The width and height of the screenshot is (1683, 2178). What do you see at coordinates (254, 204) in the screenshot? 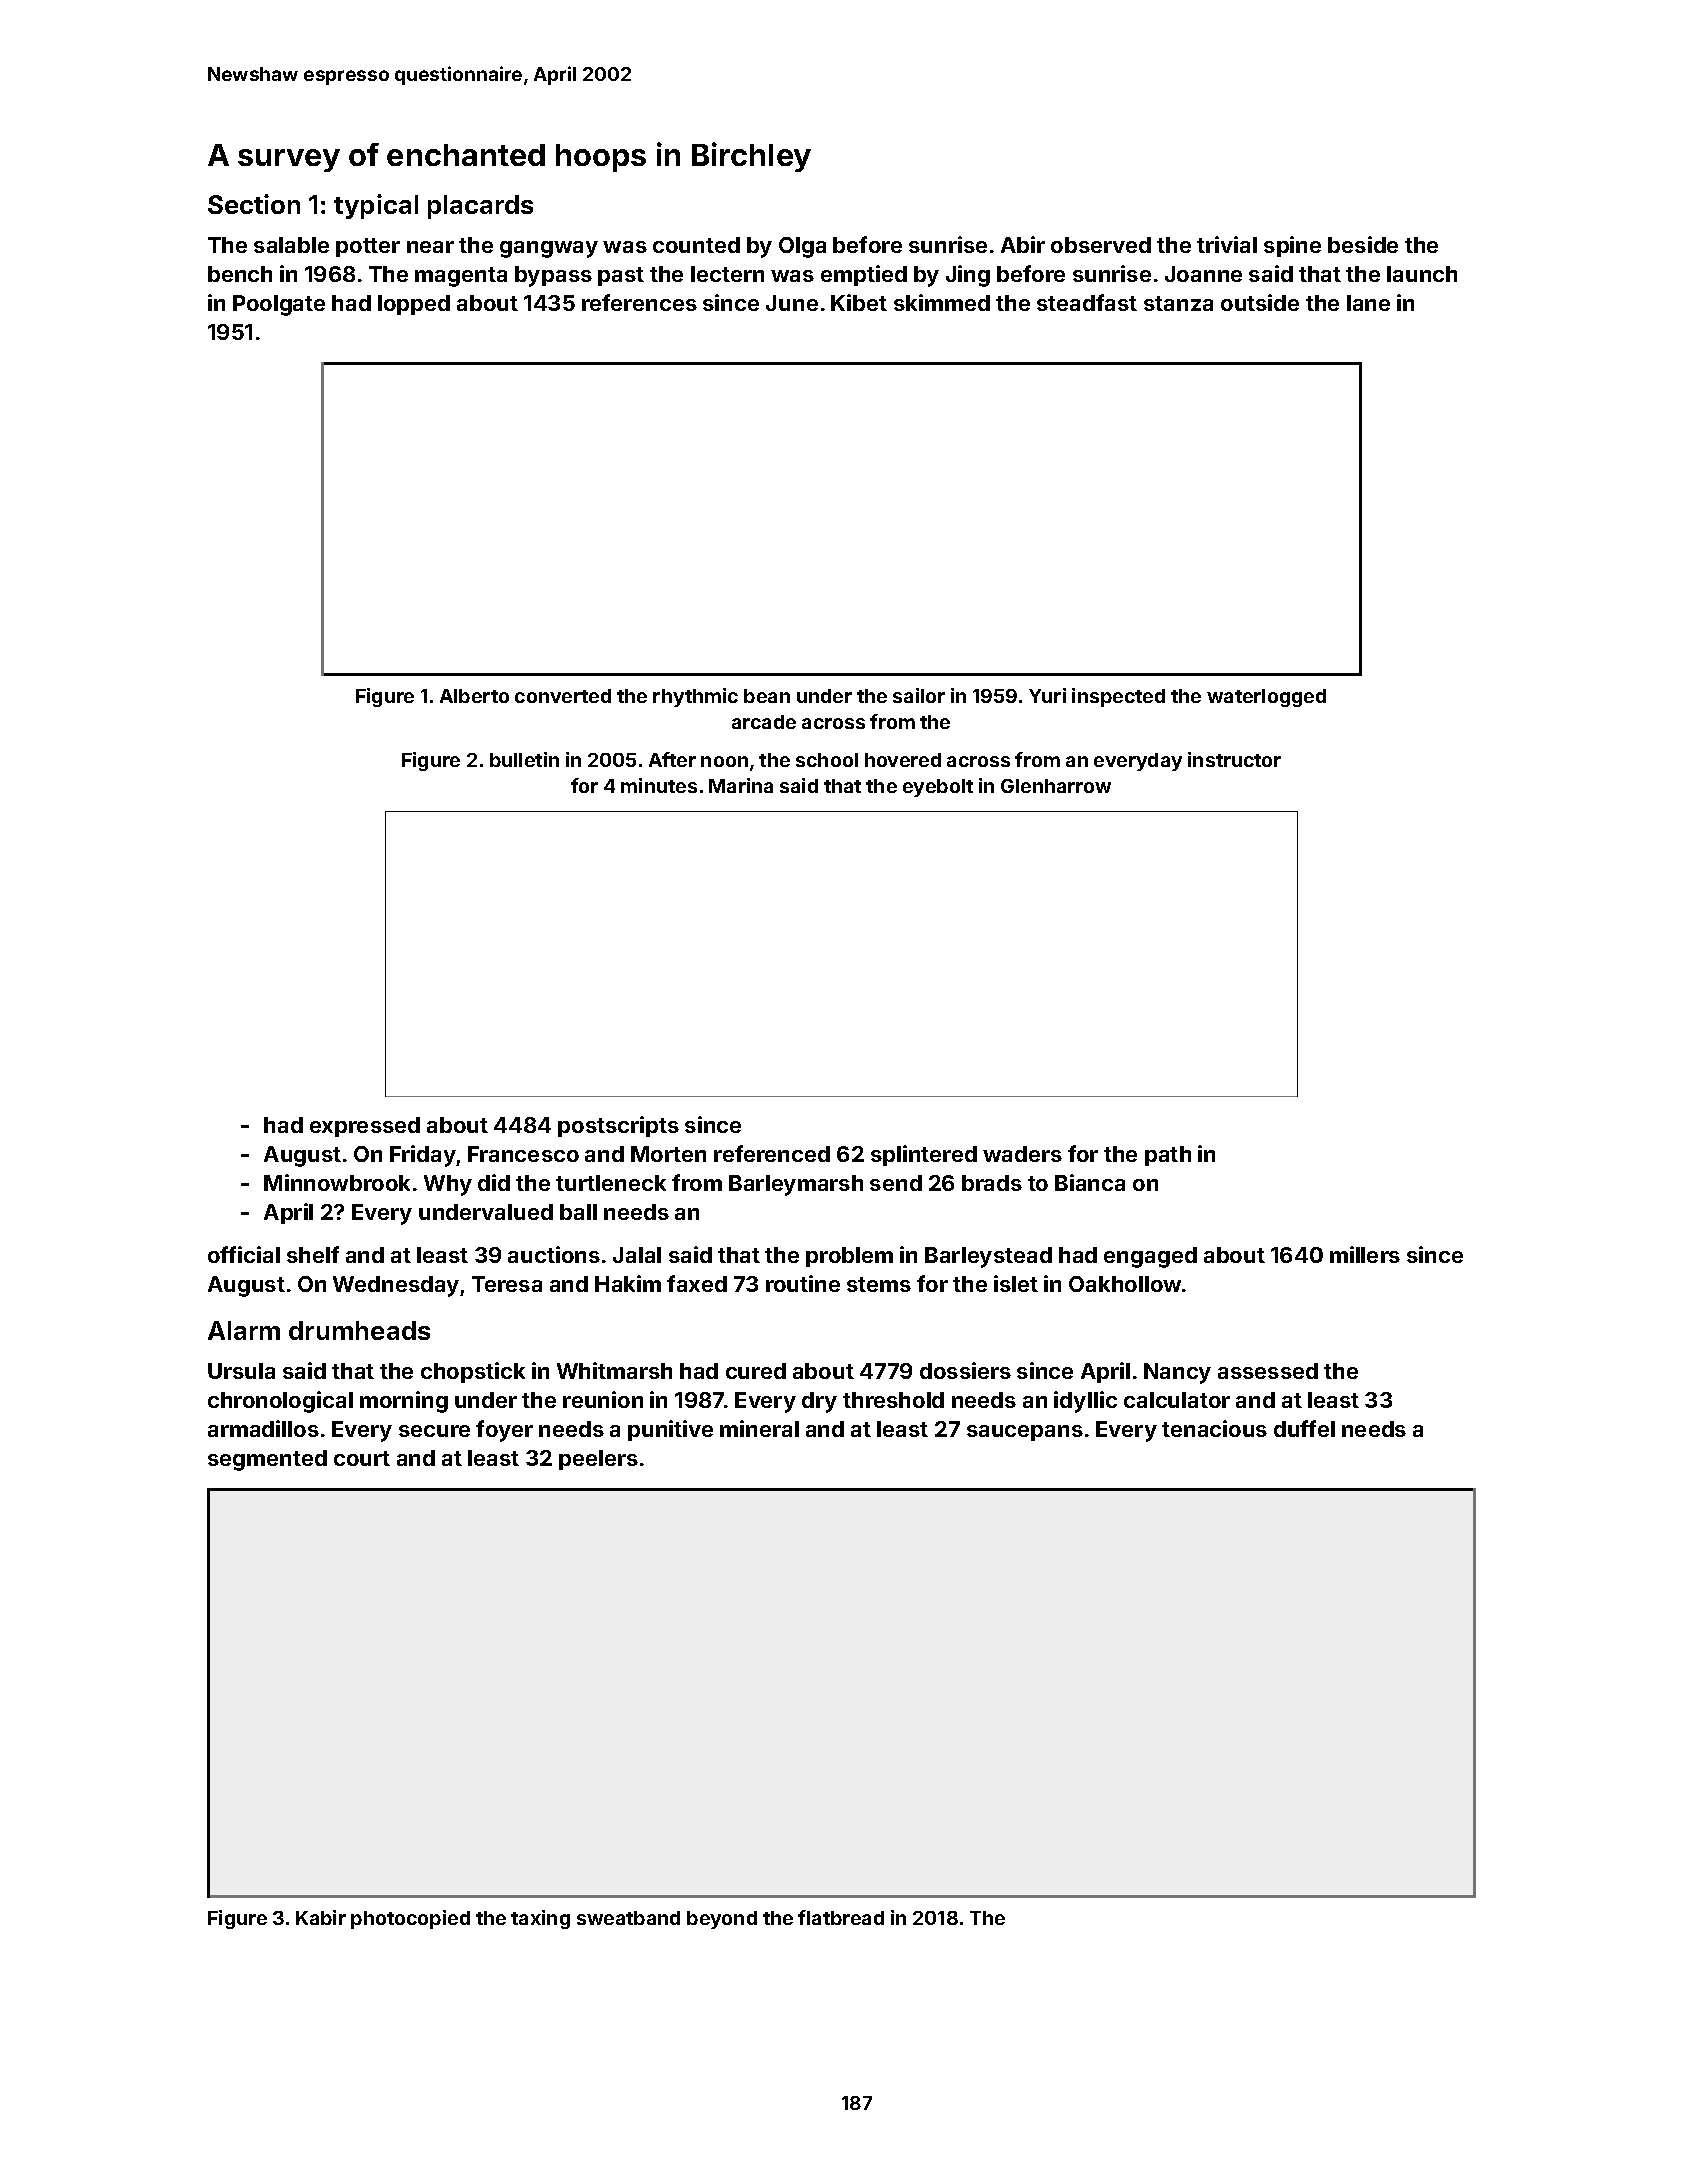
I see `Section` at bounding box center [254, 204].
